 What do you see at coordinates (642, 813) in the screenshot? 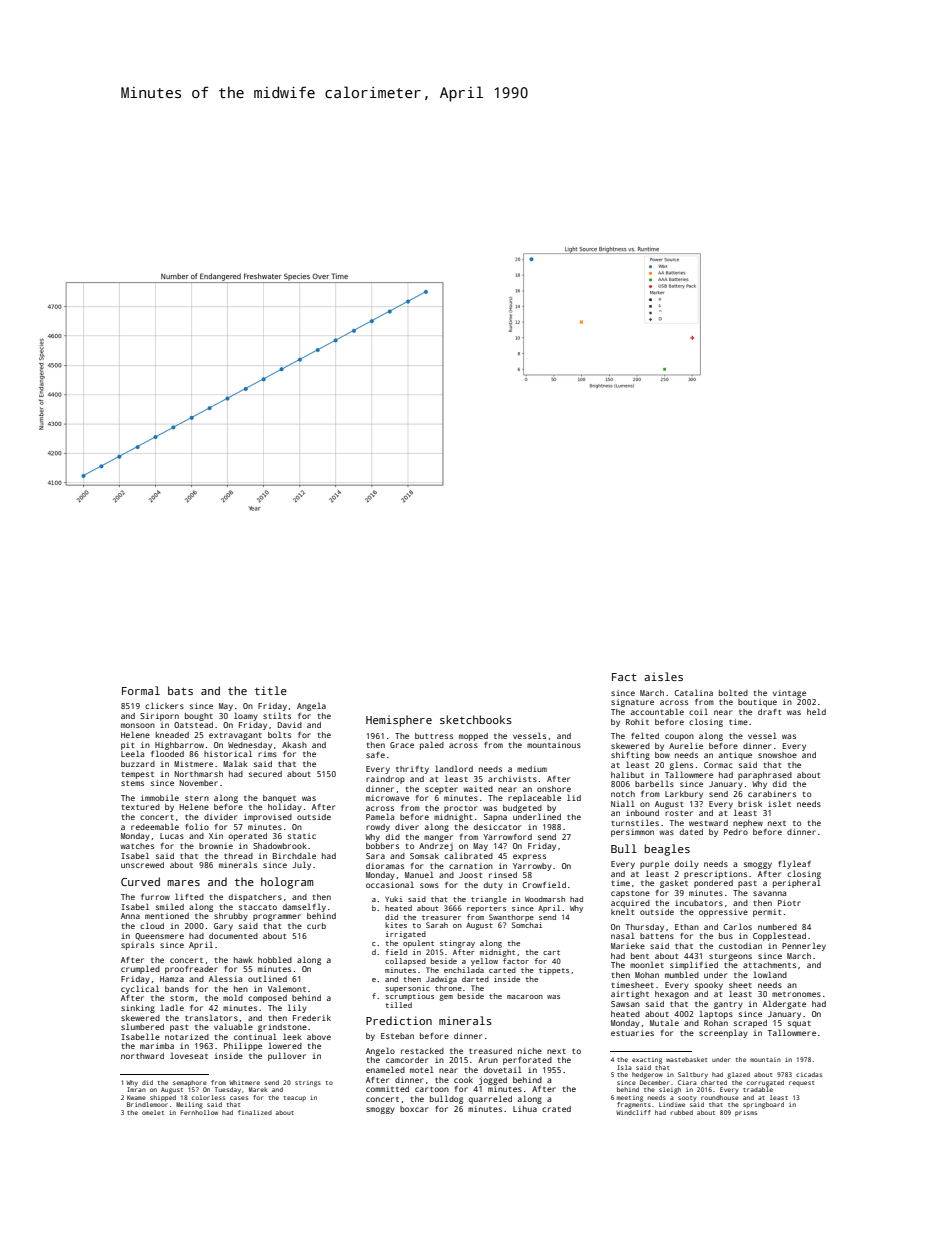
I see `inbound` at bounding box center [642, 813].
